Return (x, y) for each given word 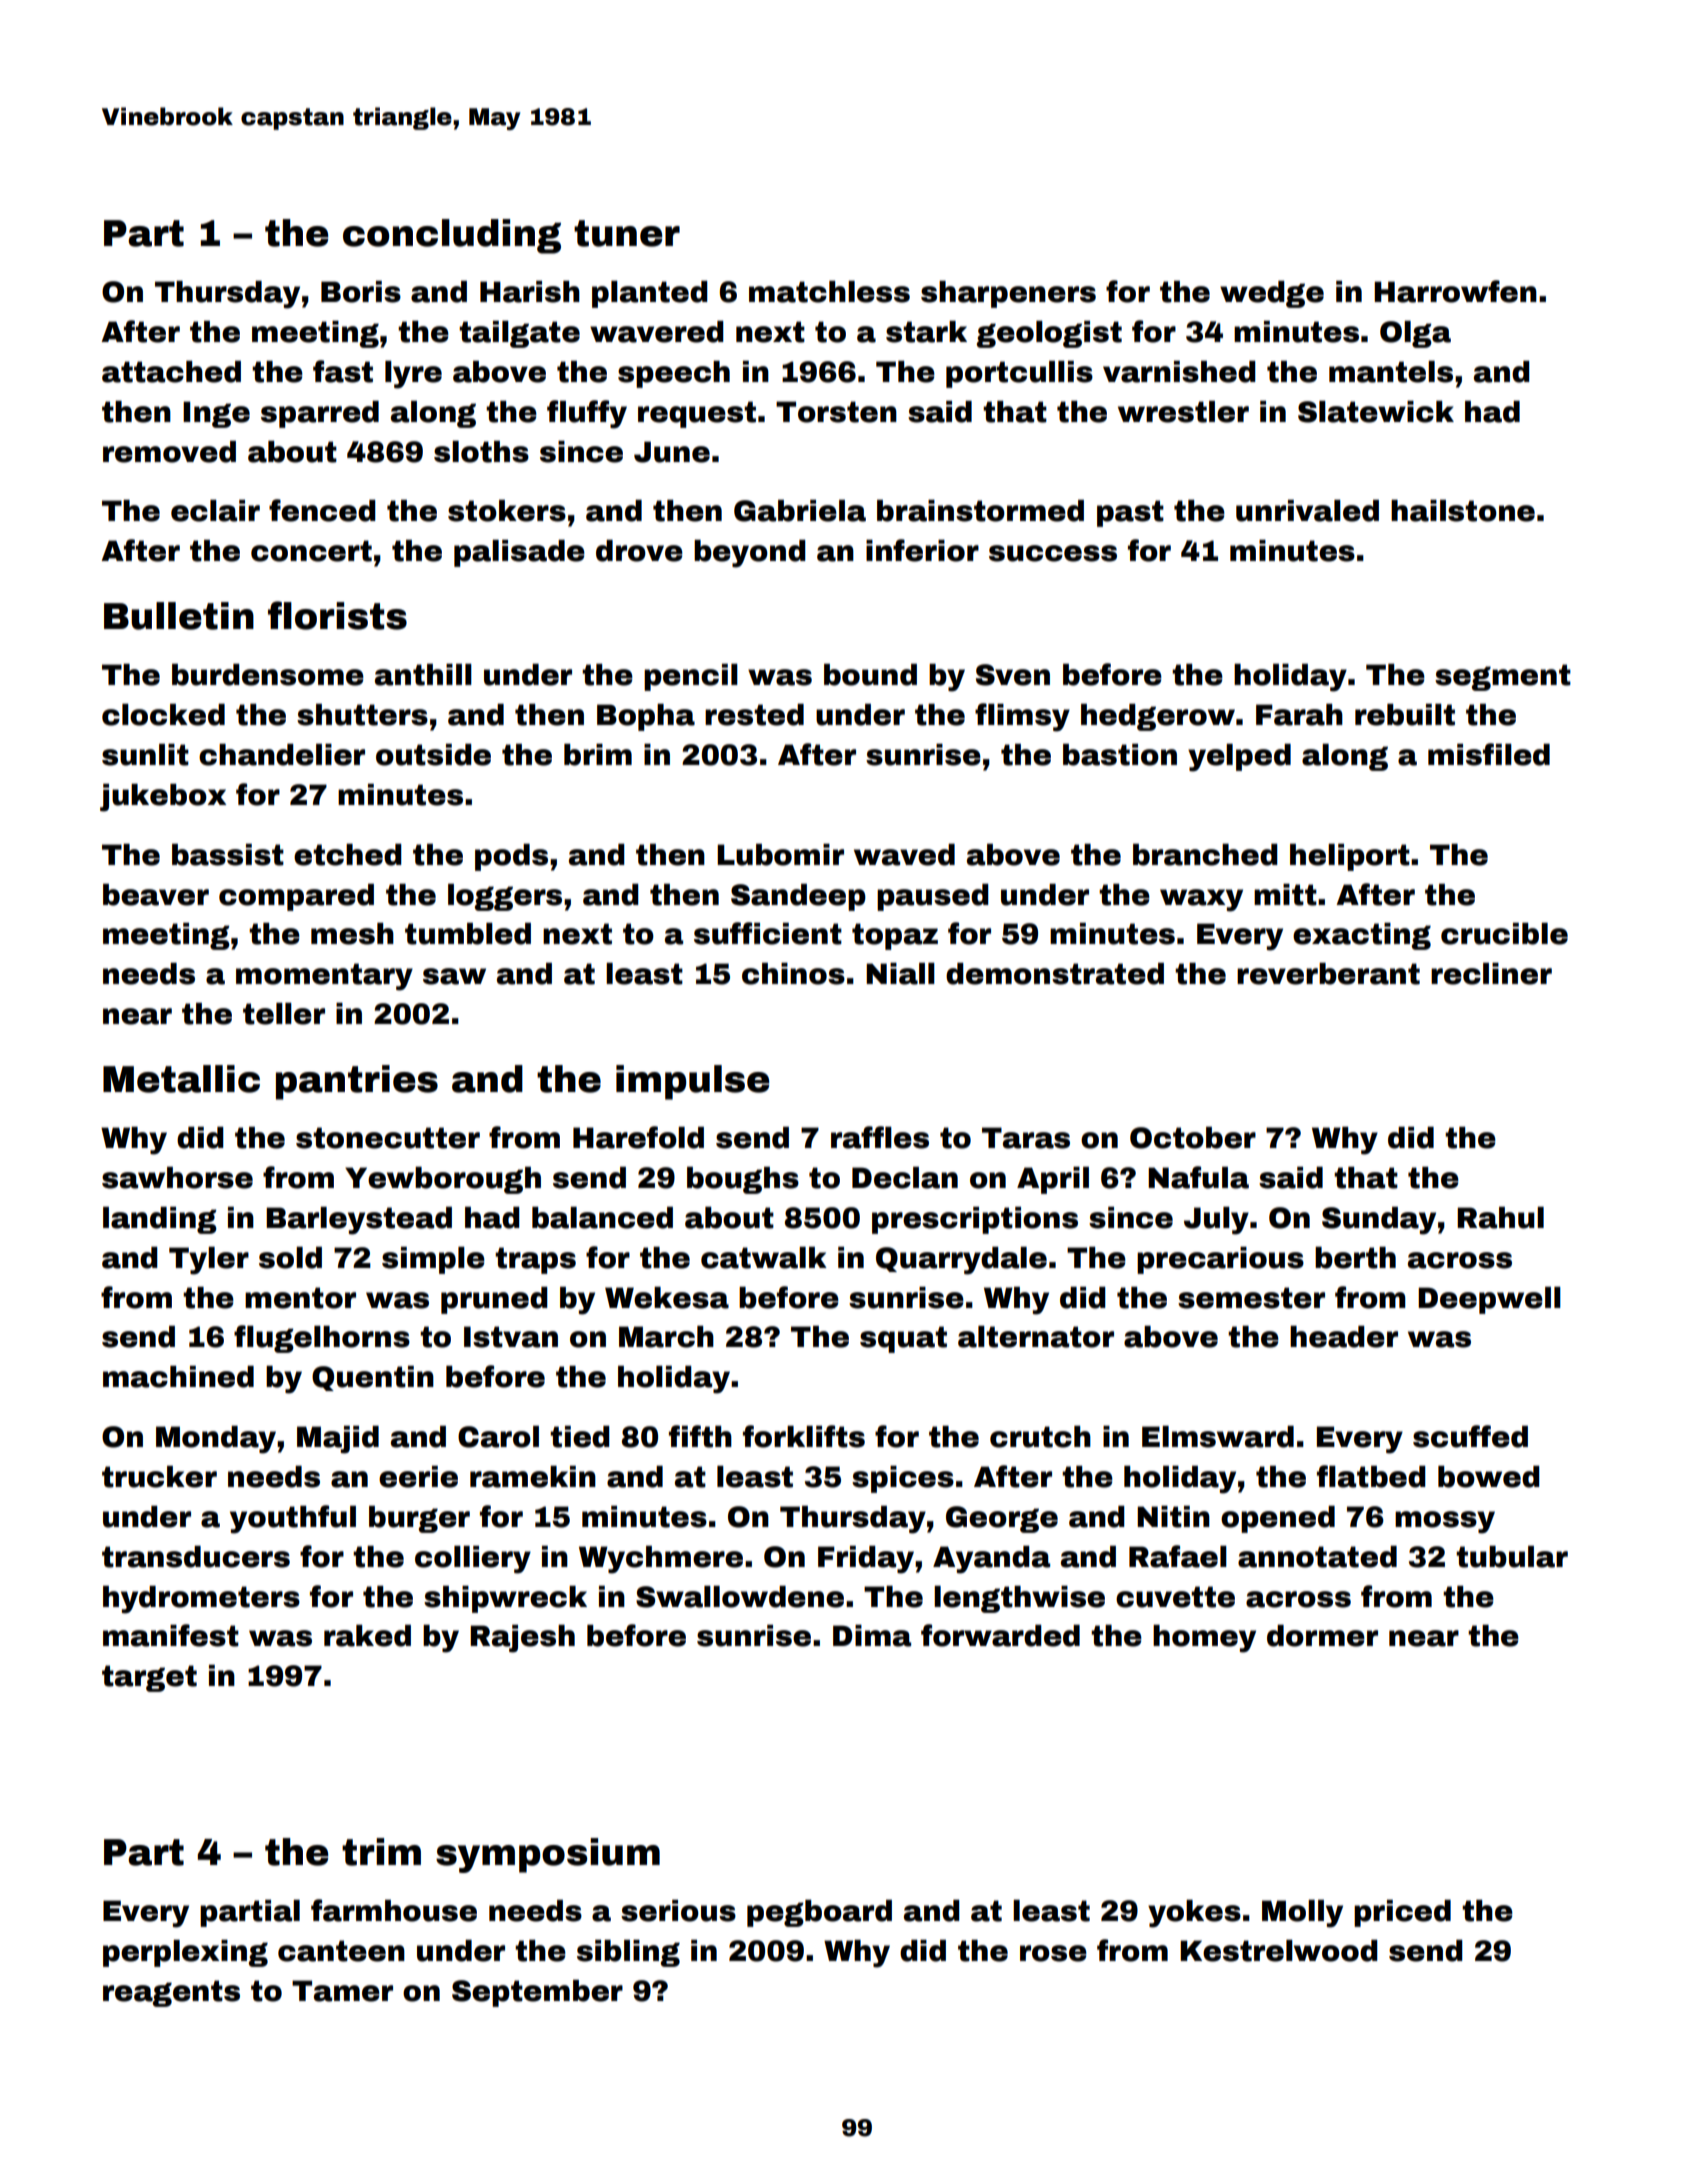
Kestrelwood (1279, 1951)
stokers (507, 511)
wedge (1272, 294)
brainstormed (980, 511)
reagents (171, 1993)
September (537, 1993)
